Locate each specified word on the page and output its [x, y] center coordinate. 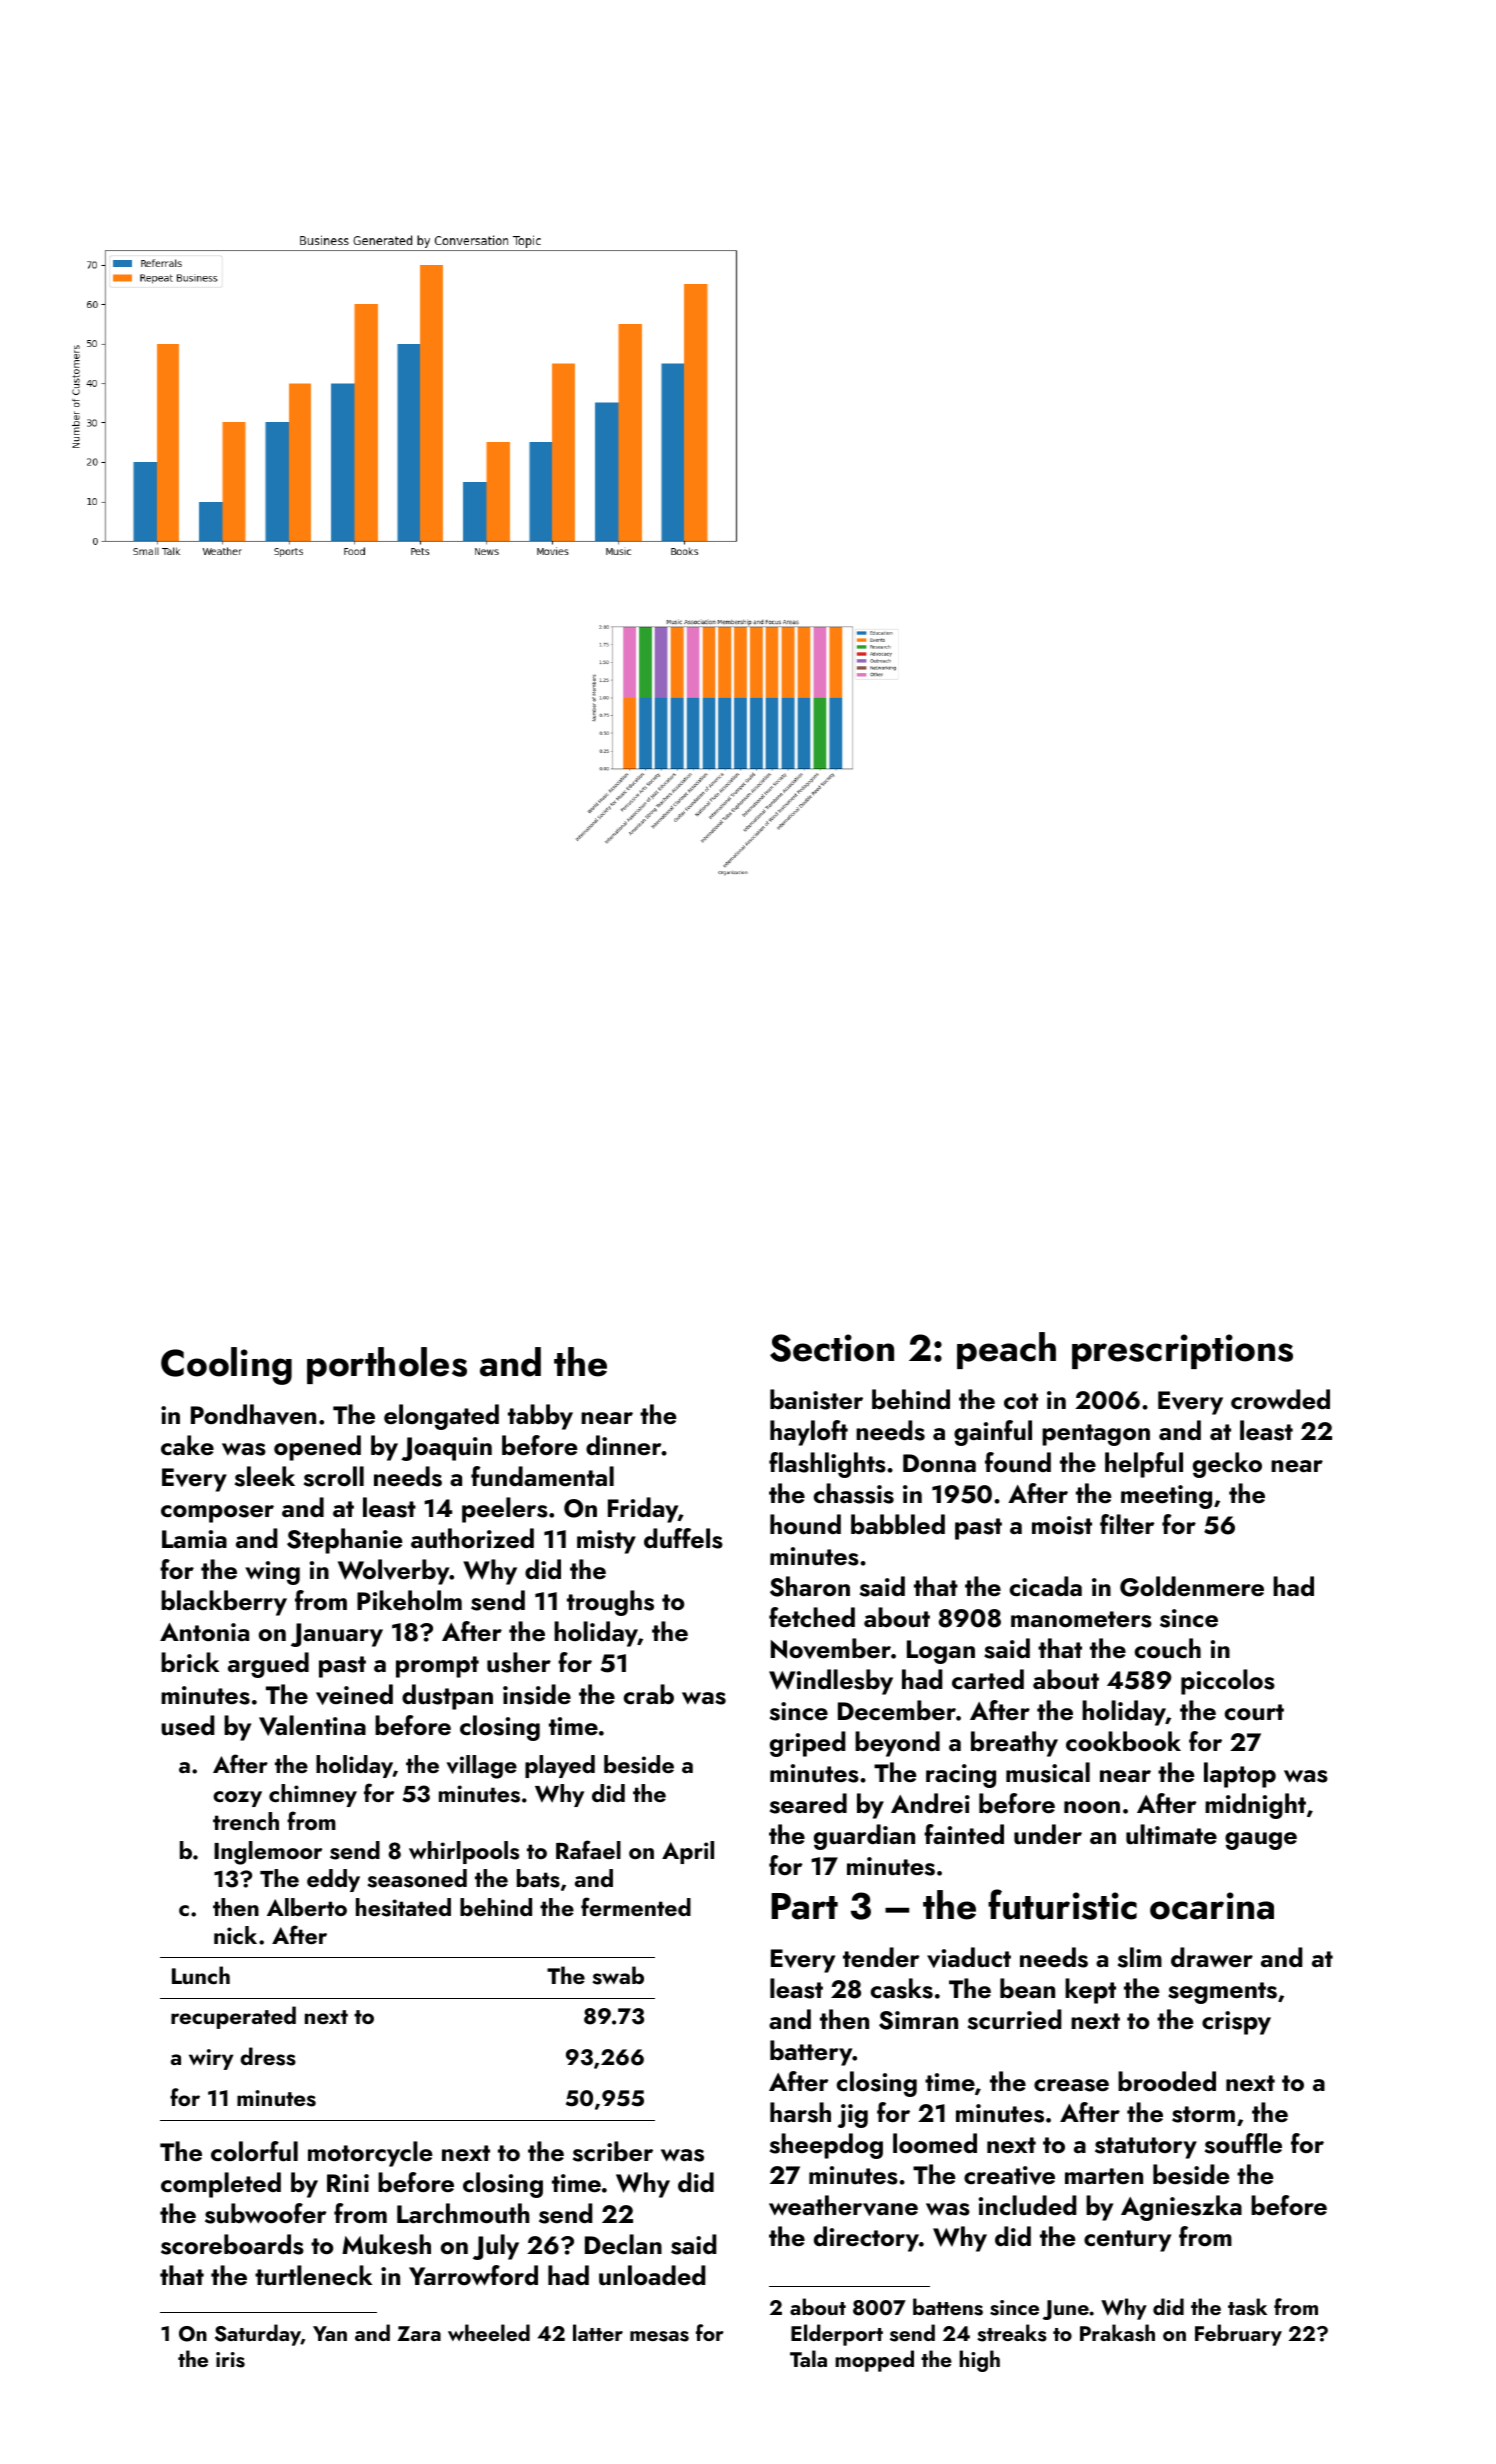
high [979, 2361]
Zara [419, 2333]
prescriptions [1182, 1351]
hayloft [809, 1433]
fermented [636, 1906]
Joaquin [446, 1449]
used [188, 1725]
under [1048, 1834]
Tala [808, 2358]
